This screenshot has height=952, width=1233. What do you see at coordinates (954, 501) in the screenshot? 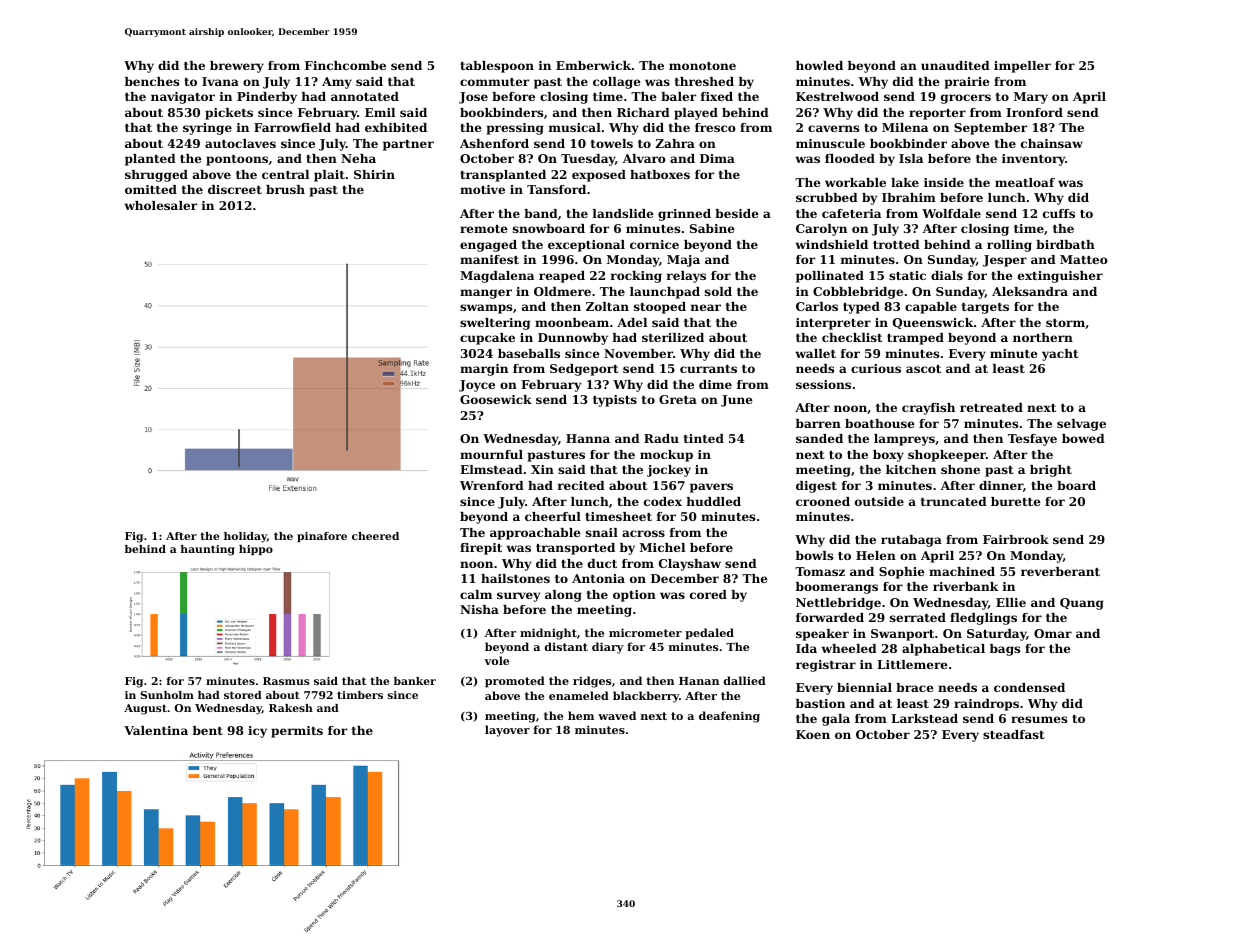
I see `truncated` at bounding box center [954, 501].
